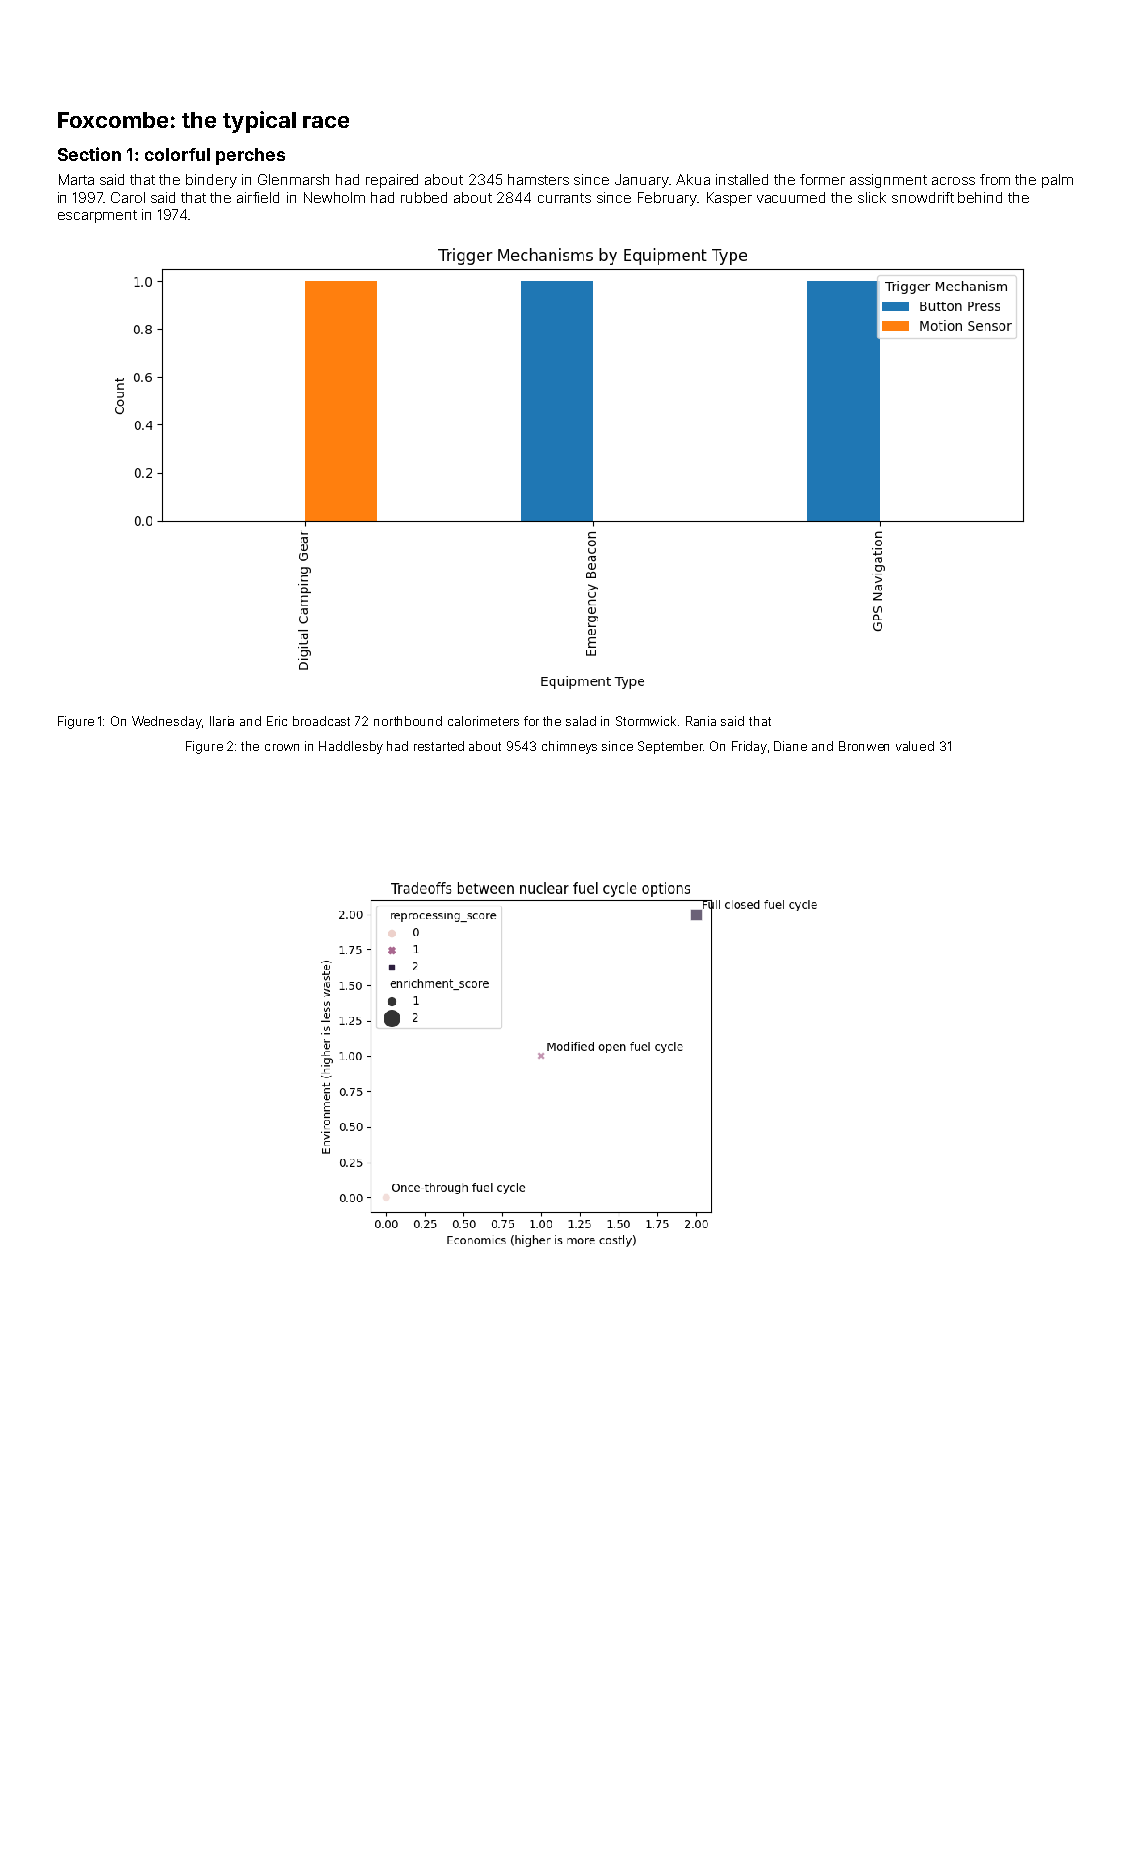 The image size is (1137, 1873). Describe the element at coordinates (915, 746) in the screenshot. I see `valued` at that location.
